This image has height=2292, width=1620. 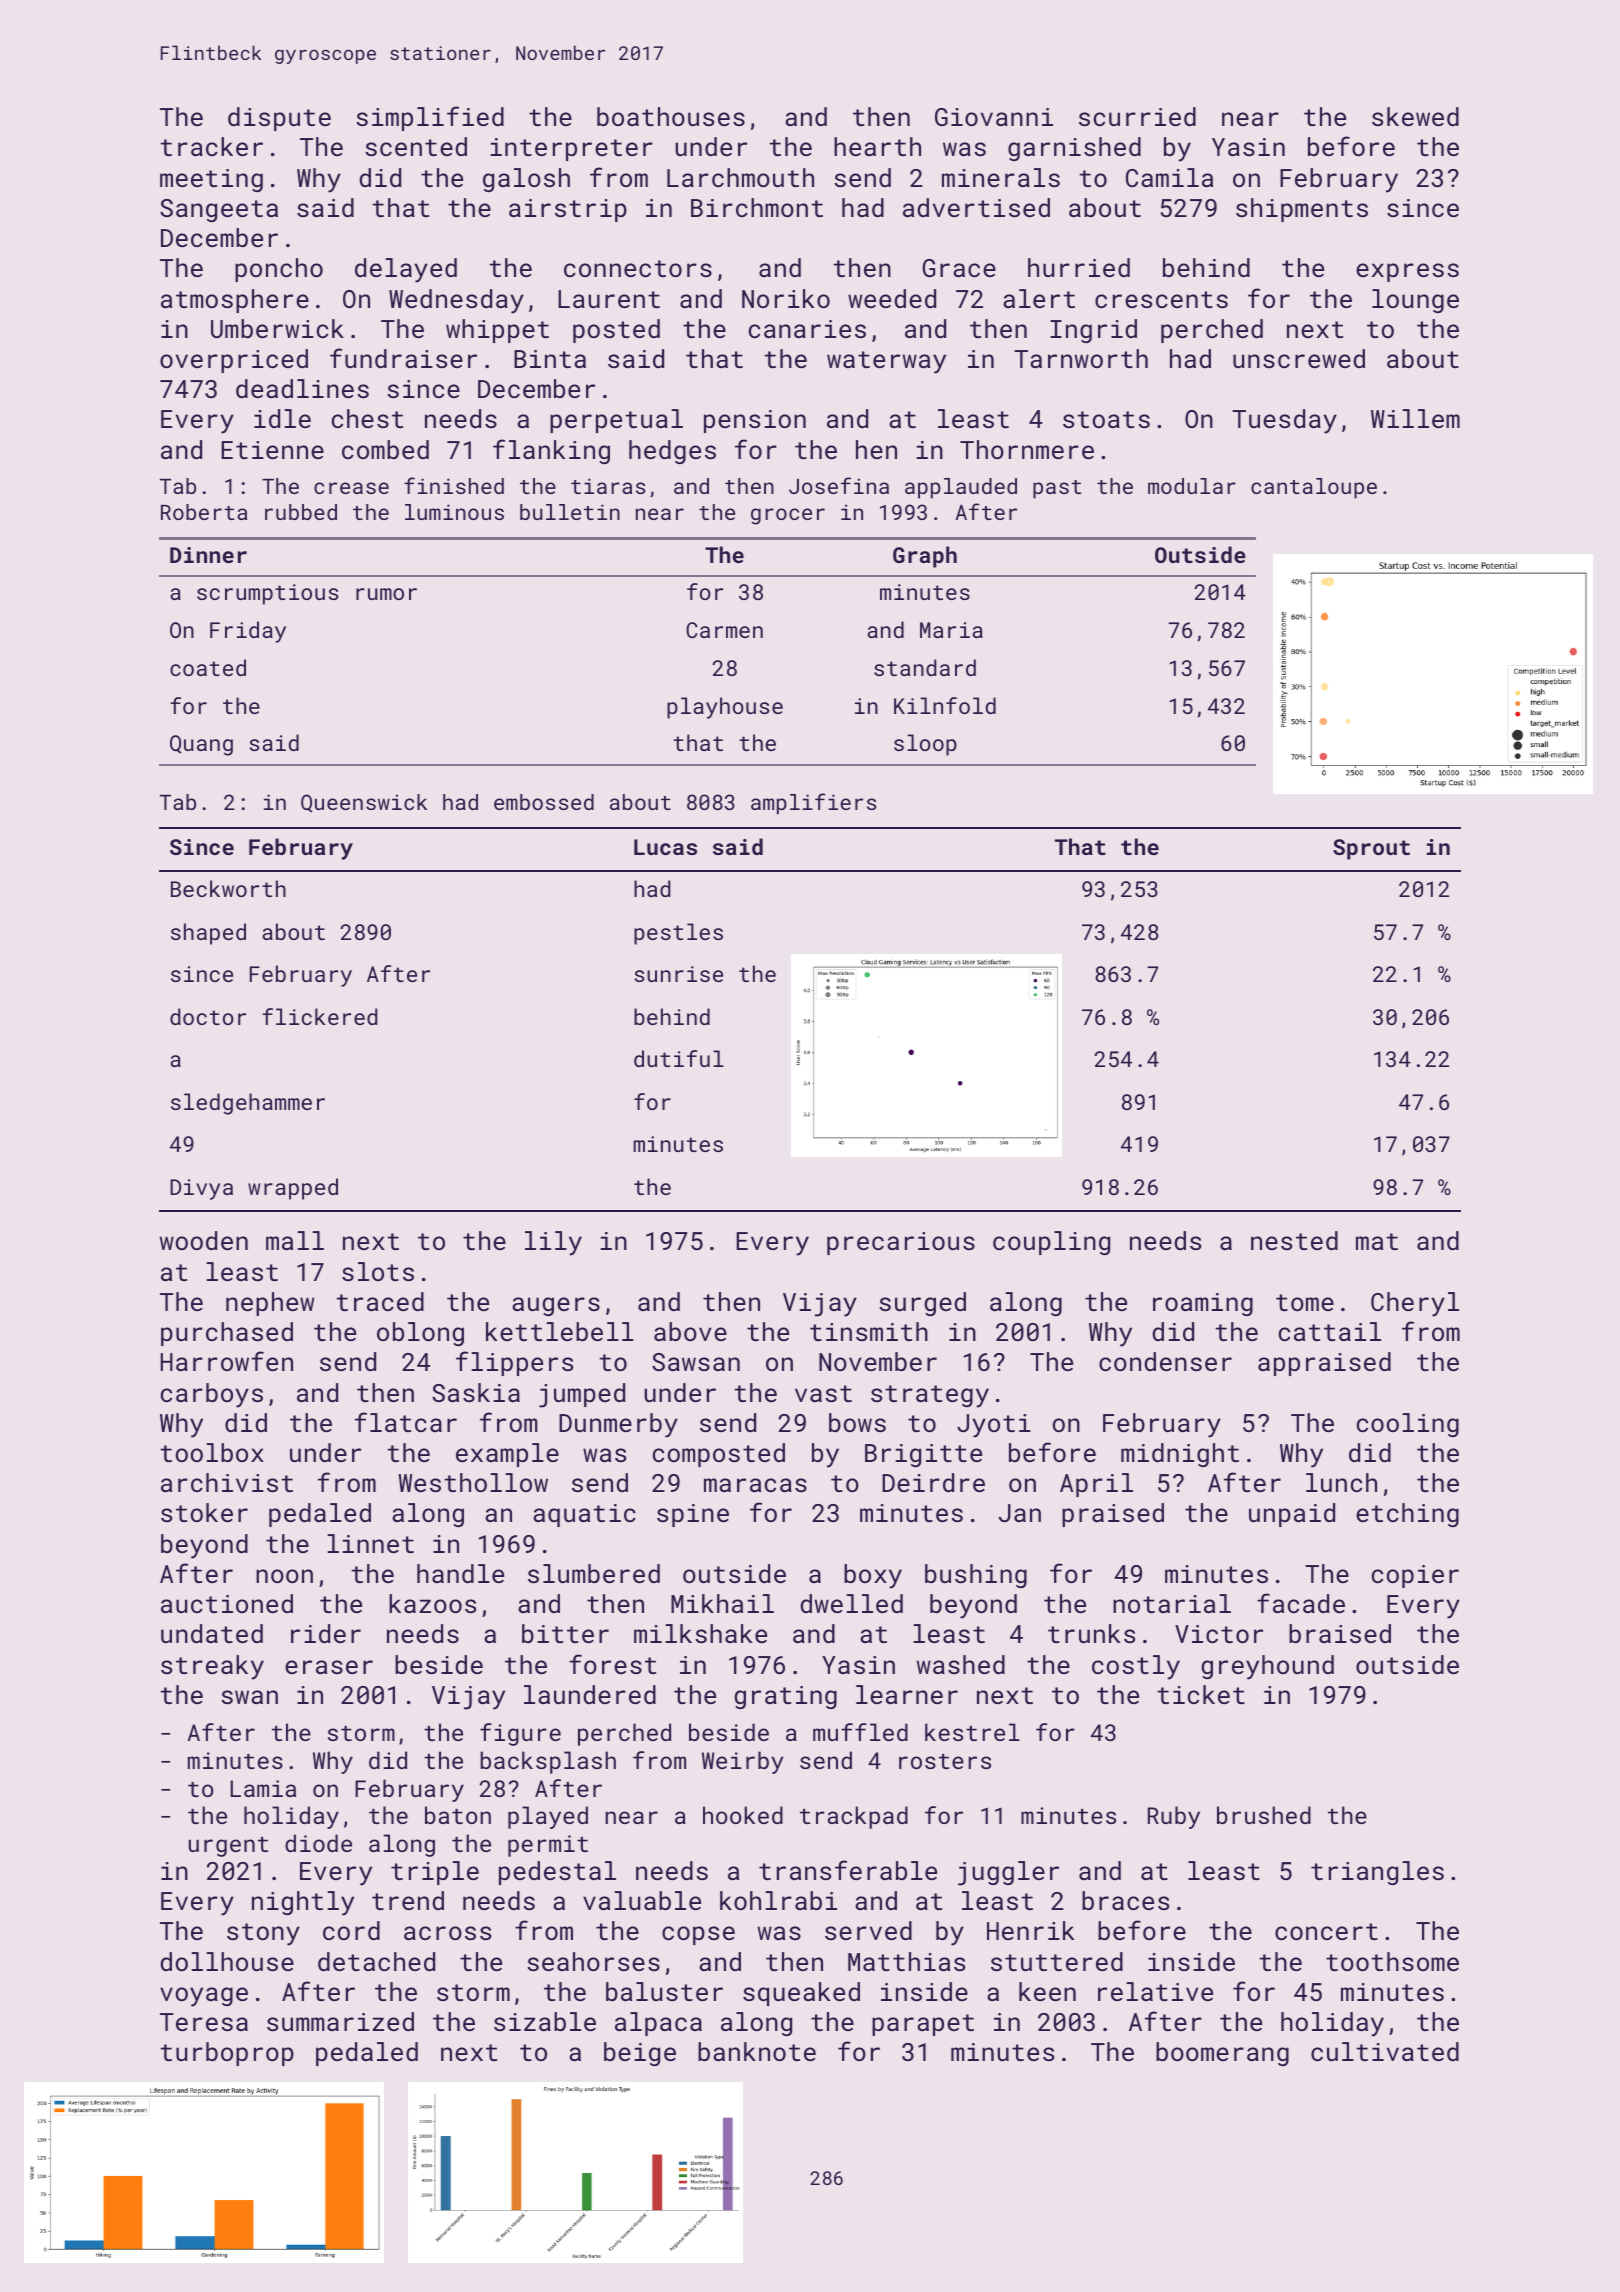 What do you see at coordinates (901, 1243) in the image?
I see `precarious` at bounding box center [901, 1243].
